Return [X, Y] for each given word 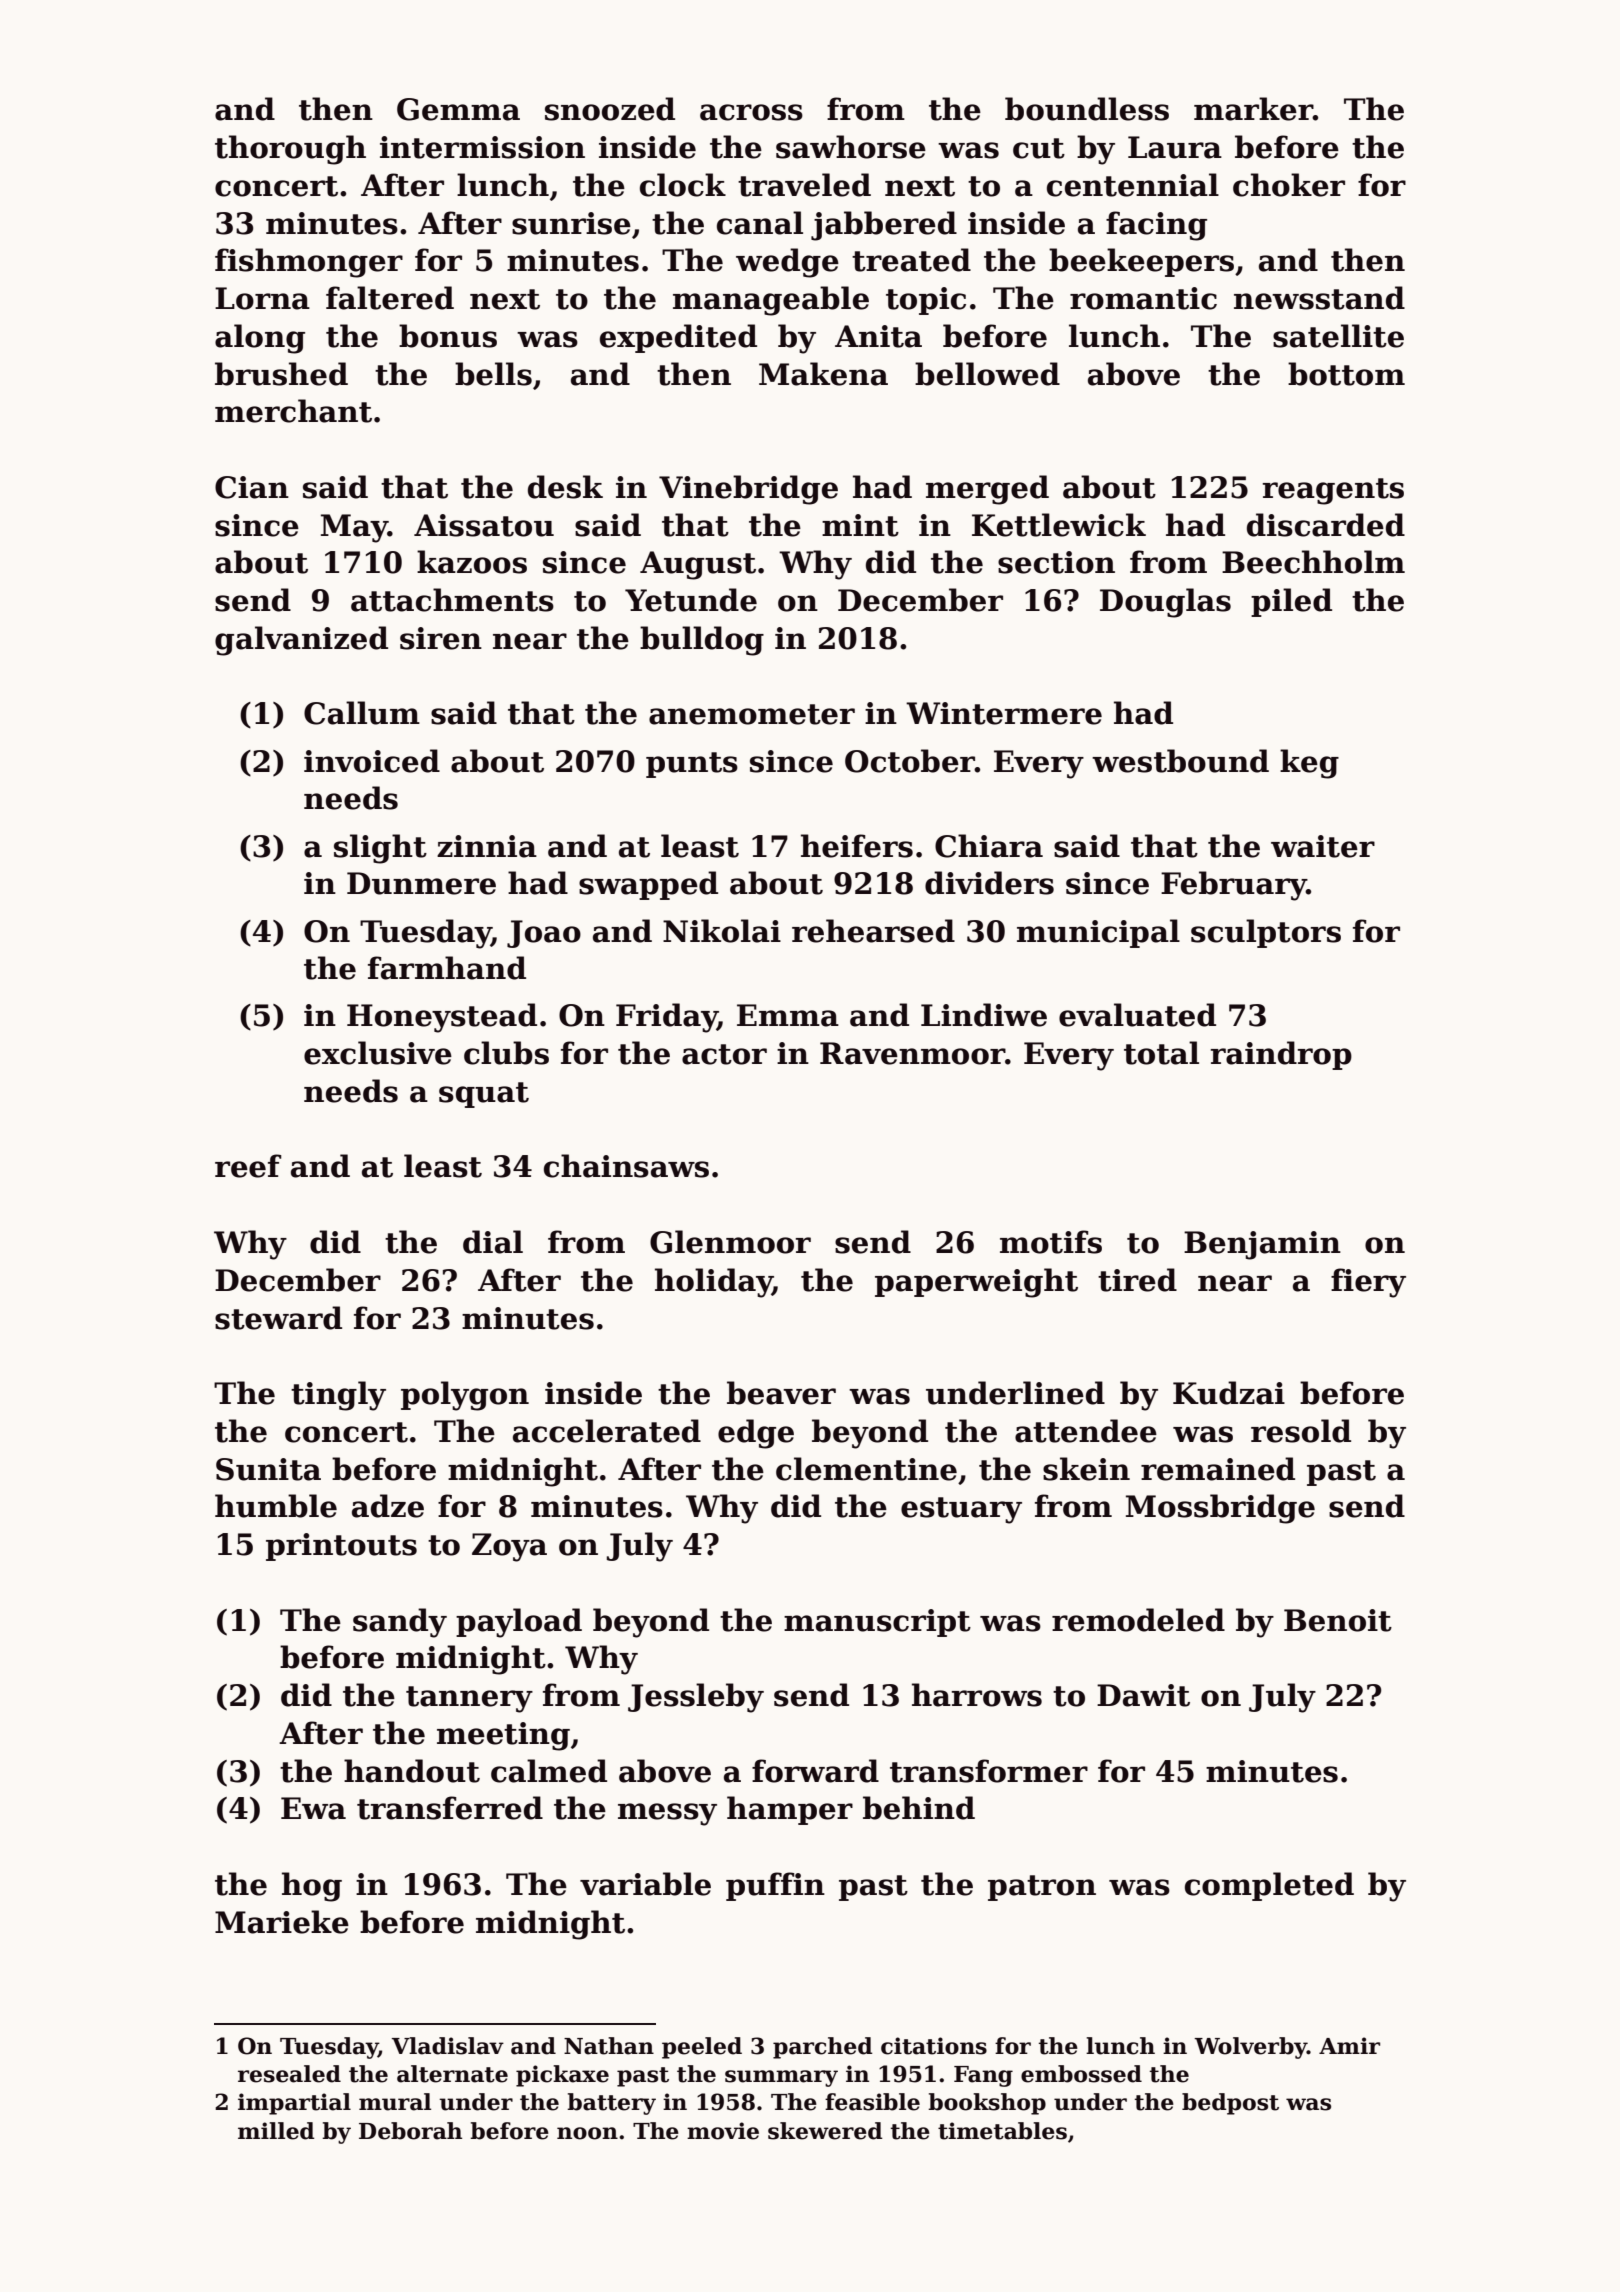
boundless [1087, 109]
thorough [290, 150]
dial [493, 1242]
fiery [1368, 1283]
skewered [825, 2131]
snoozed [610, 109]
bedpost [1230, 2104]
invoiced [372, 761]
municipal [1098, 933]
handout [412, 1771]
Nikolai [722, 931]
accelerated [607, 1431]
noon [587, 2133]
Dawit [1143, 1695]
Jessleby [696, 1698]
